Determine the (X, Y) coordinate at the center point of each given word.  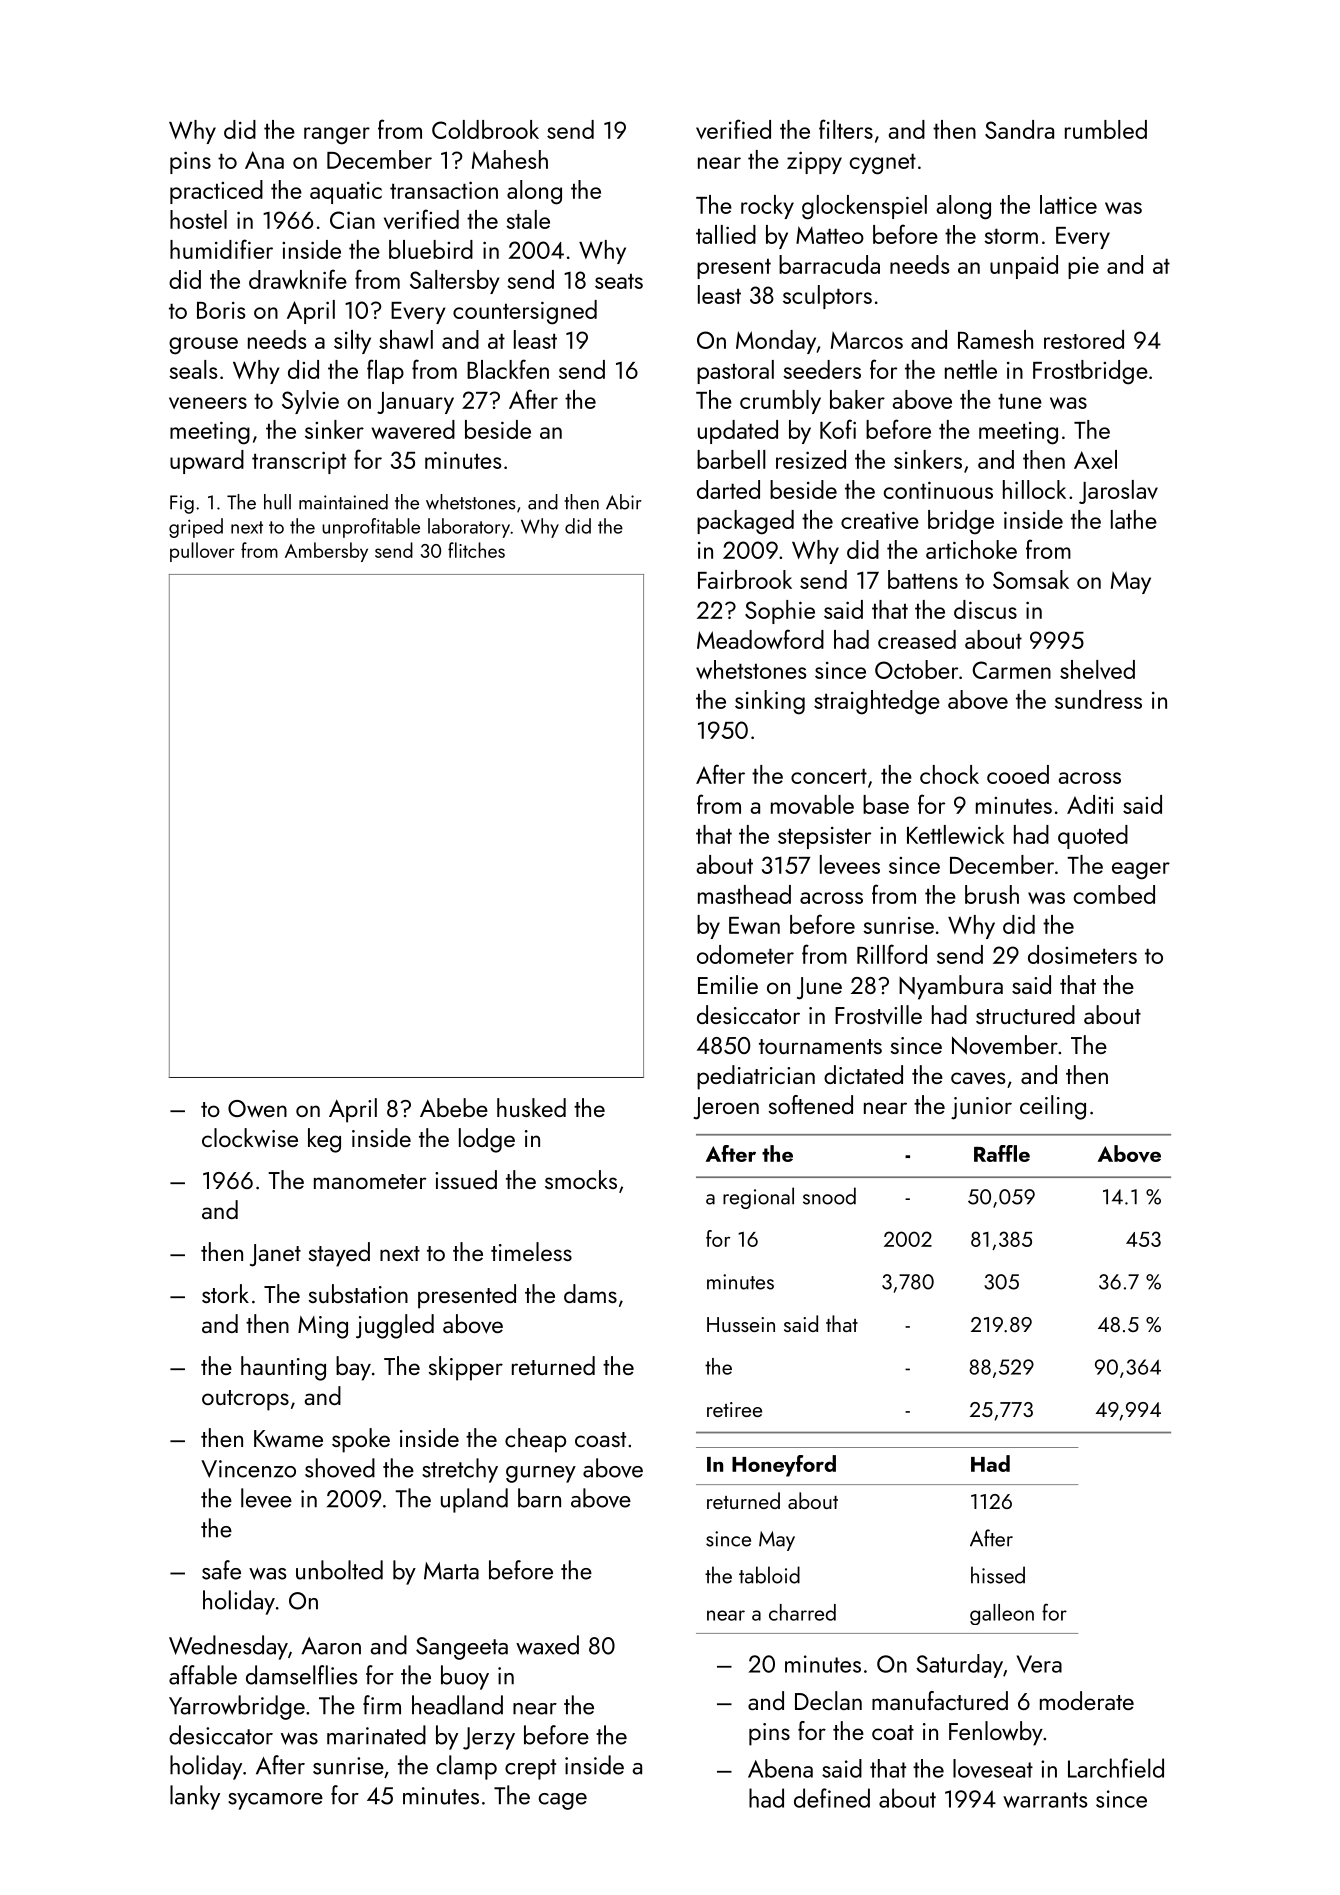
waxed (547, 1645)
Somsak (1031, 579)
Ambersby (326, 552)
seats (619, 281)
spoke (361, 1440)
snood (829, 1196)
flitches (476, 550)
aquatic (346, 193)
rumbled (1106, 129)
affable (203, 1675)
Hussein (741, 1324)
